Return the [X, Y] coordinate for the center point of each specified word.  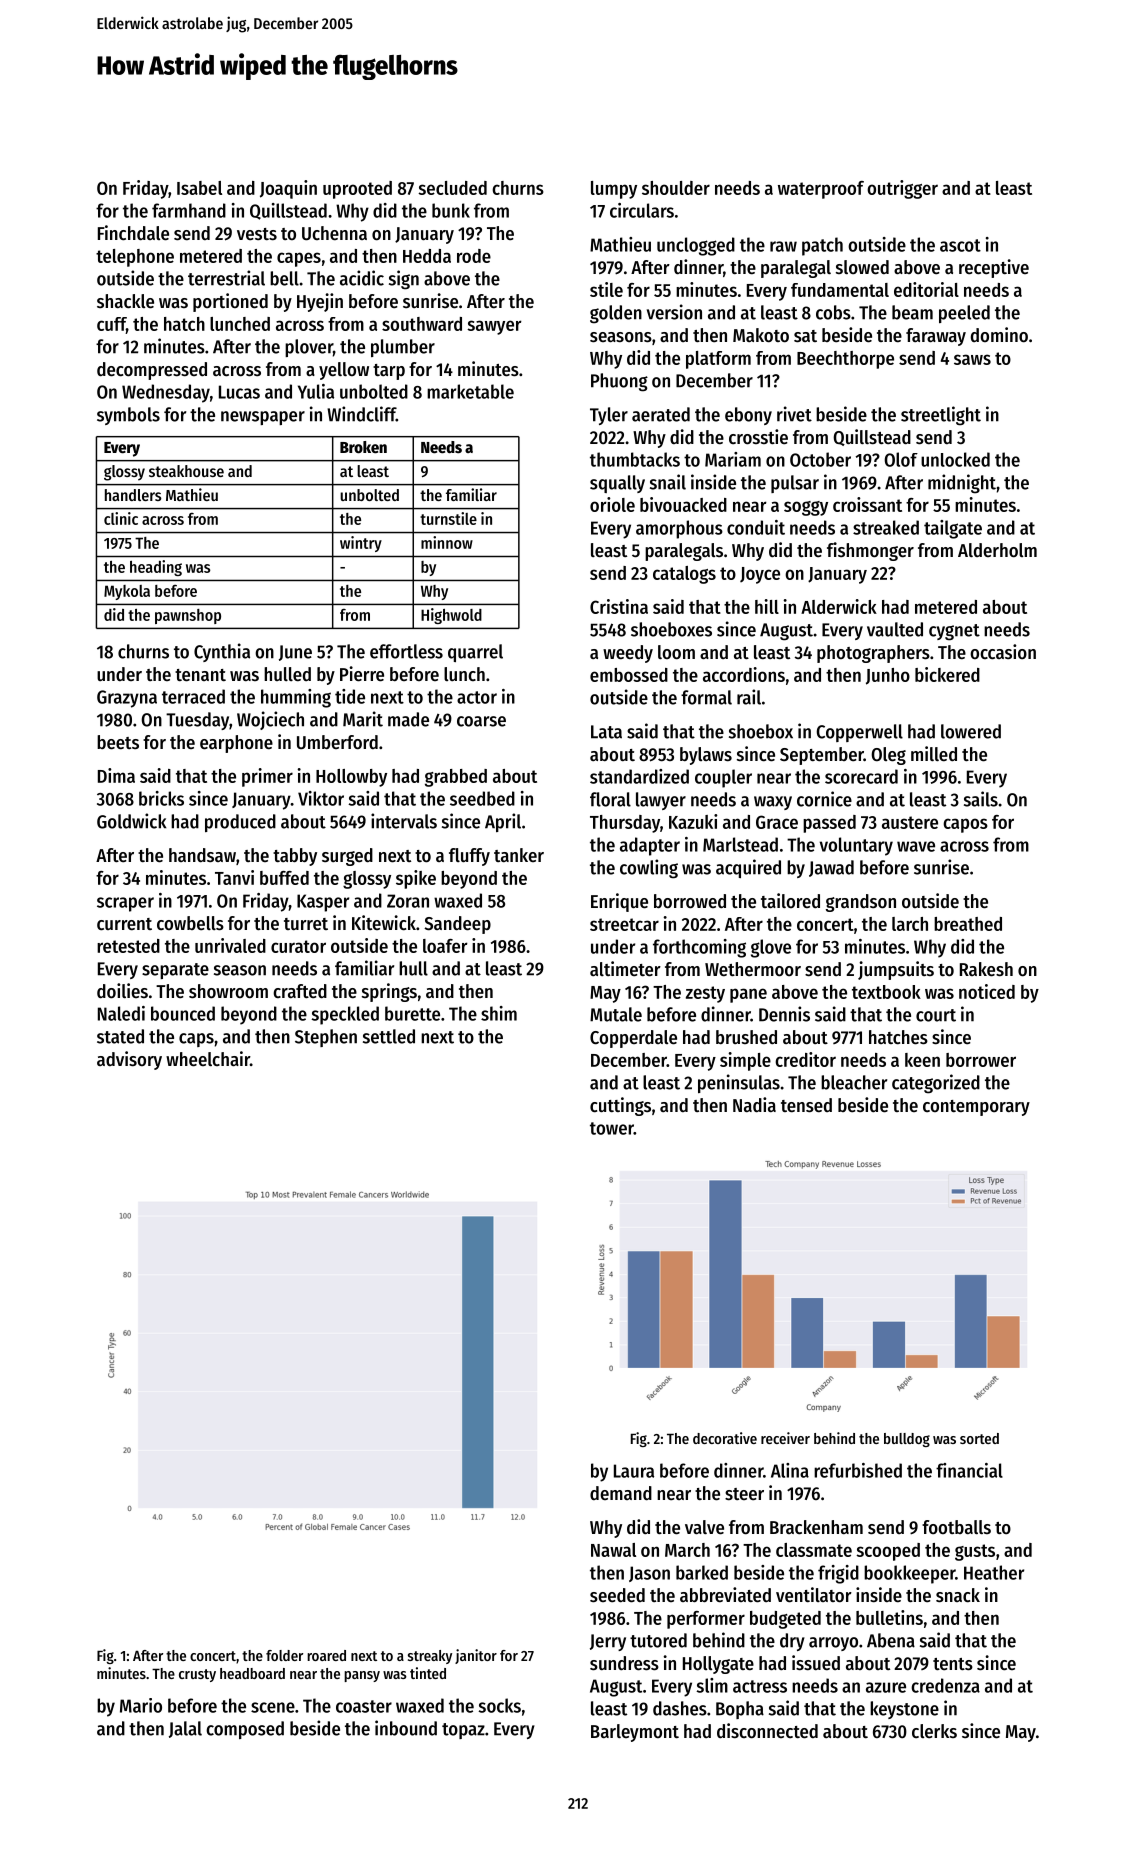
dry [792, 1642]
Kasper [323, 903]
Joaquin [288, 189]
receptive [994, 268]
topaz [463, 1731]
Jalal [185, 1729]
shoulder [676, 188]
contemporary [976, 1108]
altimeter [625, 969]
